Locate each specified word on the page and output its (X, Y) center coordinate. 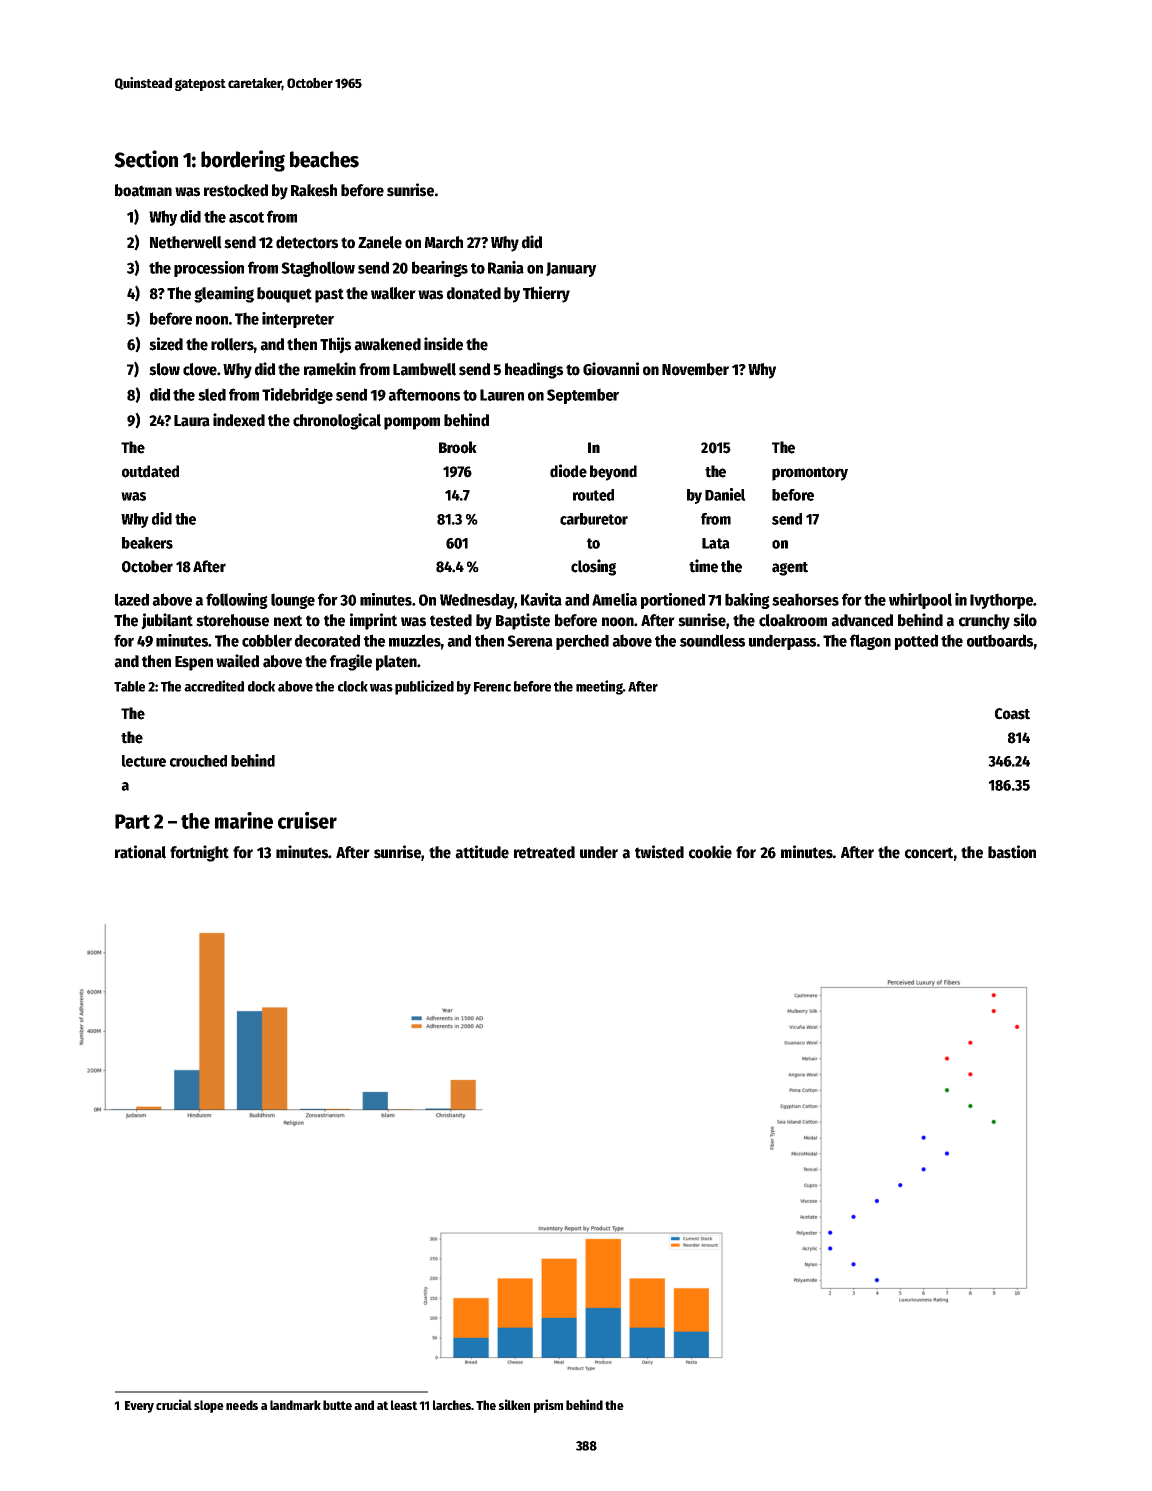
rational (140, 852)
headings (534, 370)
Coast (1012, 714)
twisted (659, 852)
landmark (295, 1405)
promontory (810, 474)
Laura (192, 421)
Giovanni (611, 369)
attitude (482, 852)
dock (261, 686)
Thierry (546, 294)
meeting (599, 687)
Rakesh (314, 190)
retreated (544, 852)
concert (929, 853)
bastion (1012, 852)
